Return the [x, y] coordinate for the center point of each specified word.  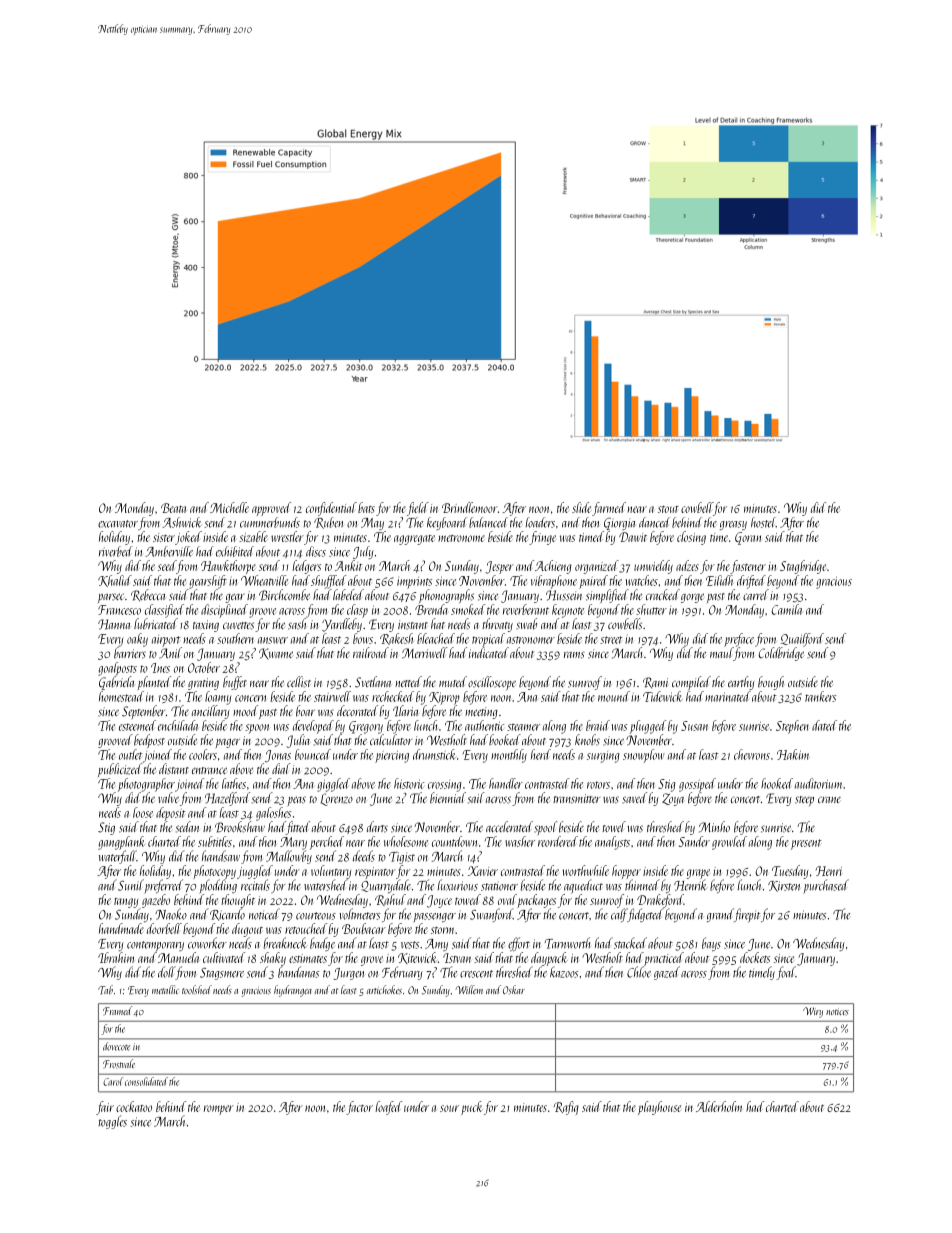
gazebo [156, 901]
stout [668, 509]
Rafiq [566, 1108]
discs [316, 551]
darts [377, 827]
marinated [728, 696]
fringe [542, 538]
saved [634, 798]
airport [166, 641]
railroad [371, 652]
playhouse [659, 1108]
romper [219, 1110]
